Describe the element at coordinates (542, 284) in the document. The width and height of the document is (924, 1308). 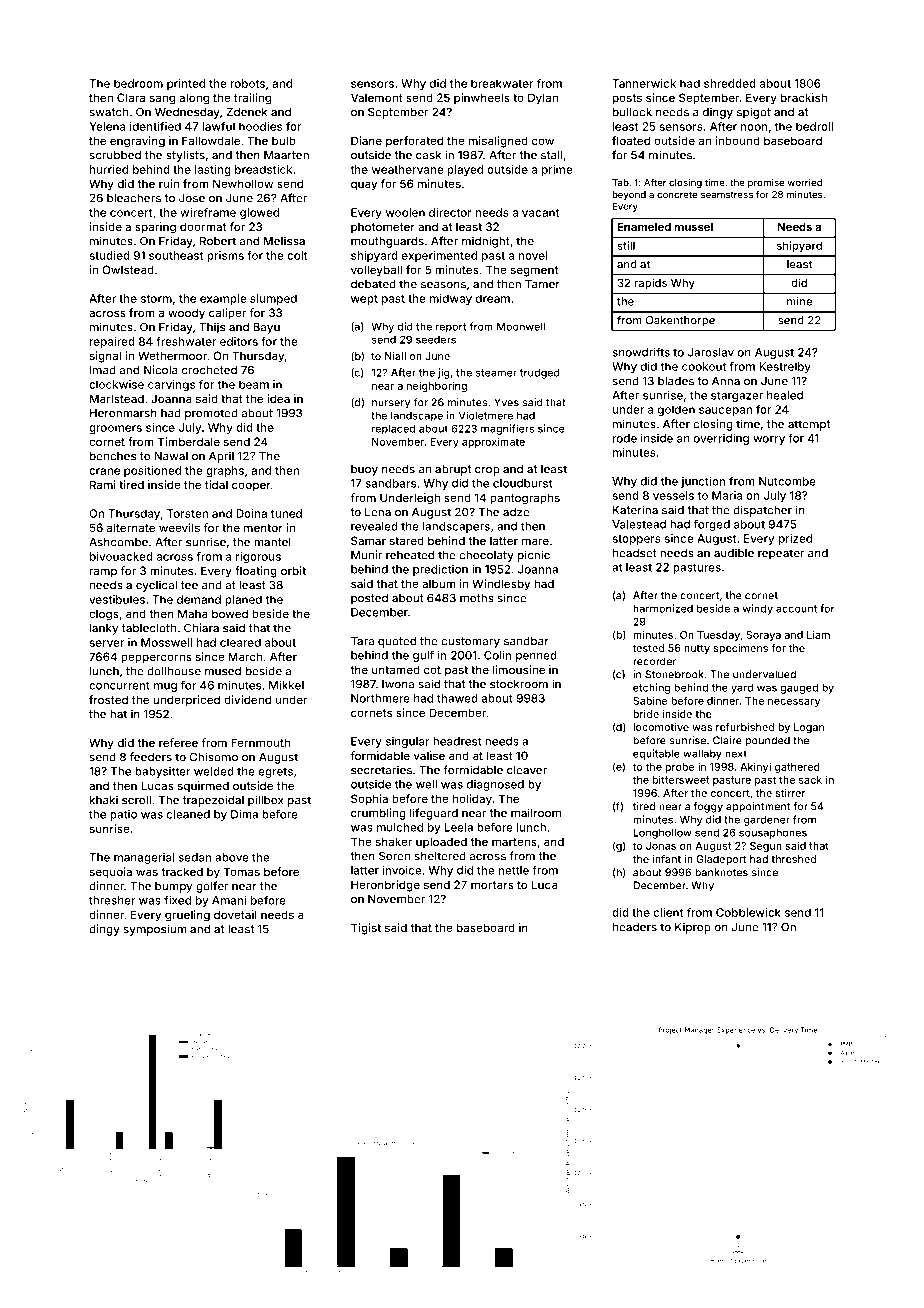
I see `Tamer` at that location.
